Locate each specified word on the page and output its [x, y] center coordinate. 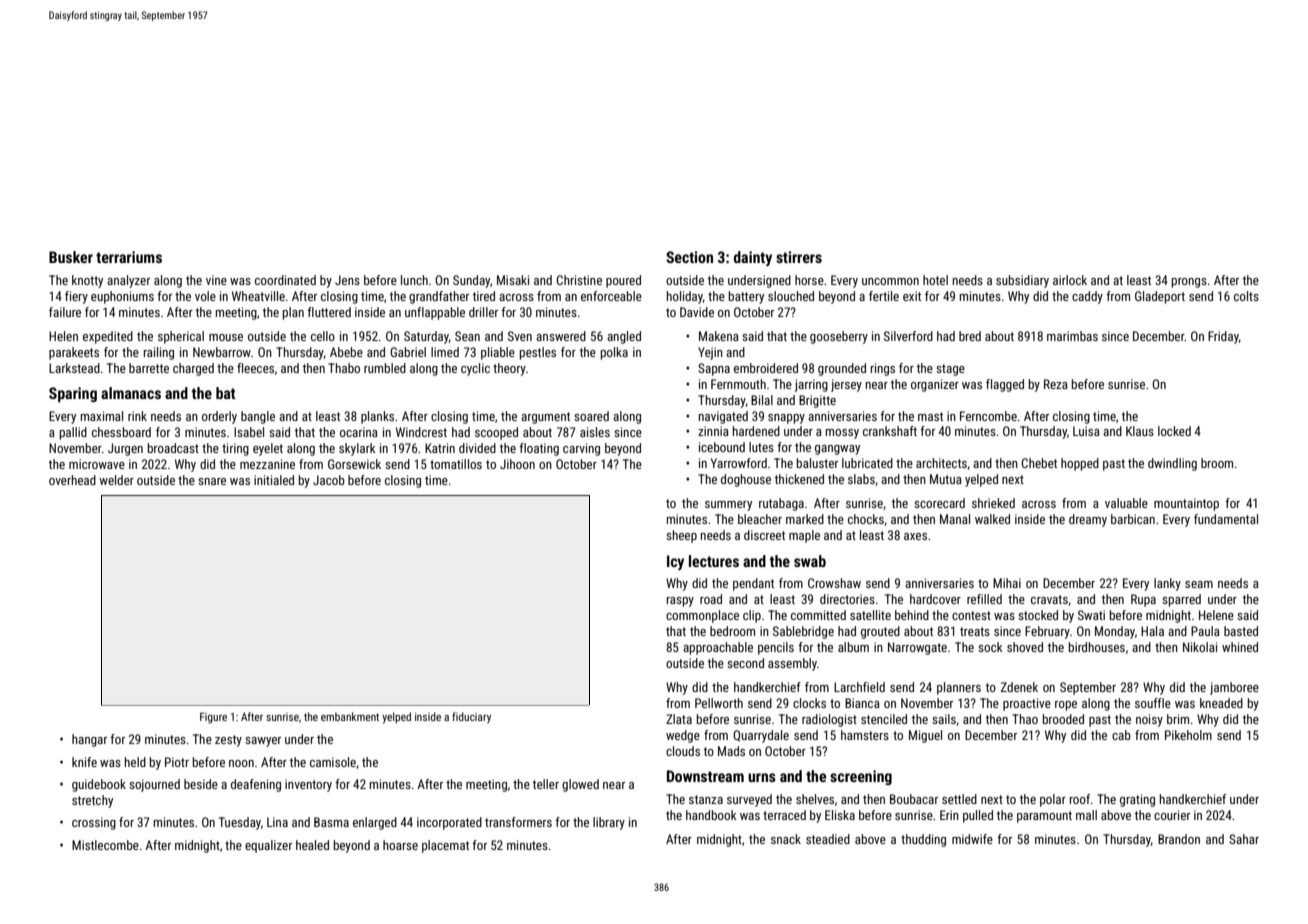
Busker [71, 257]
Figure [213, 718]
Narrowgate [917, 648]
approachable [718, 648]
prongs [1189, 283]
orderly [219, 417]
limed [445, 352]
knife [84, 762]
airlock [1070, 280]
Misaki [513, 280]
